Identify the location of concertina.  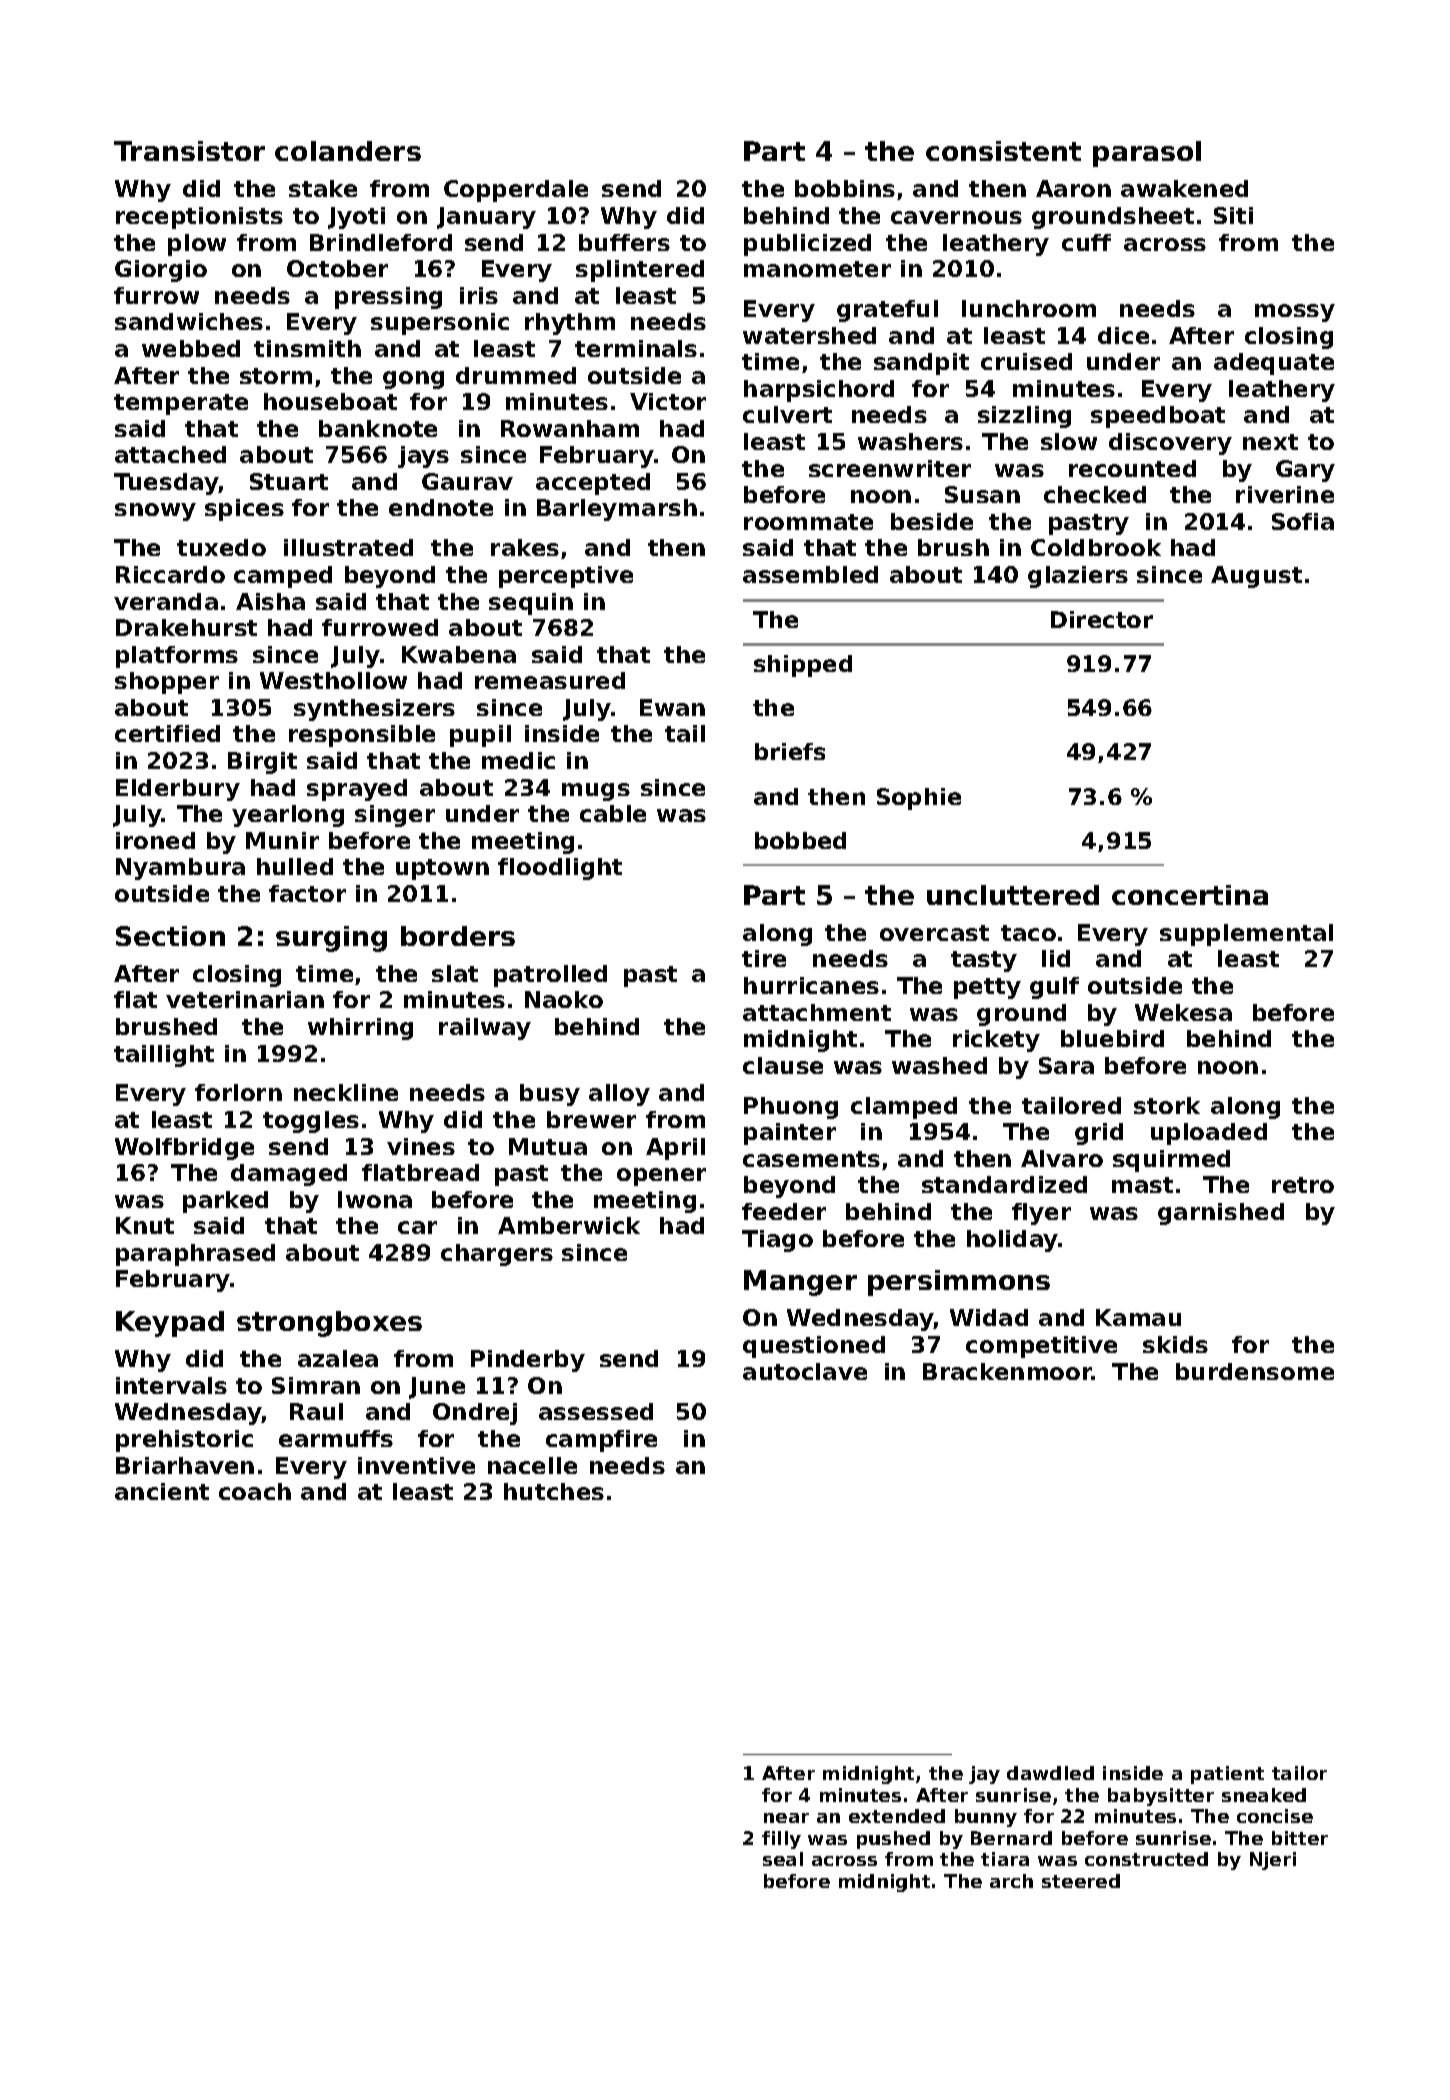
(1190, 895).
